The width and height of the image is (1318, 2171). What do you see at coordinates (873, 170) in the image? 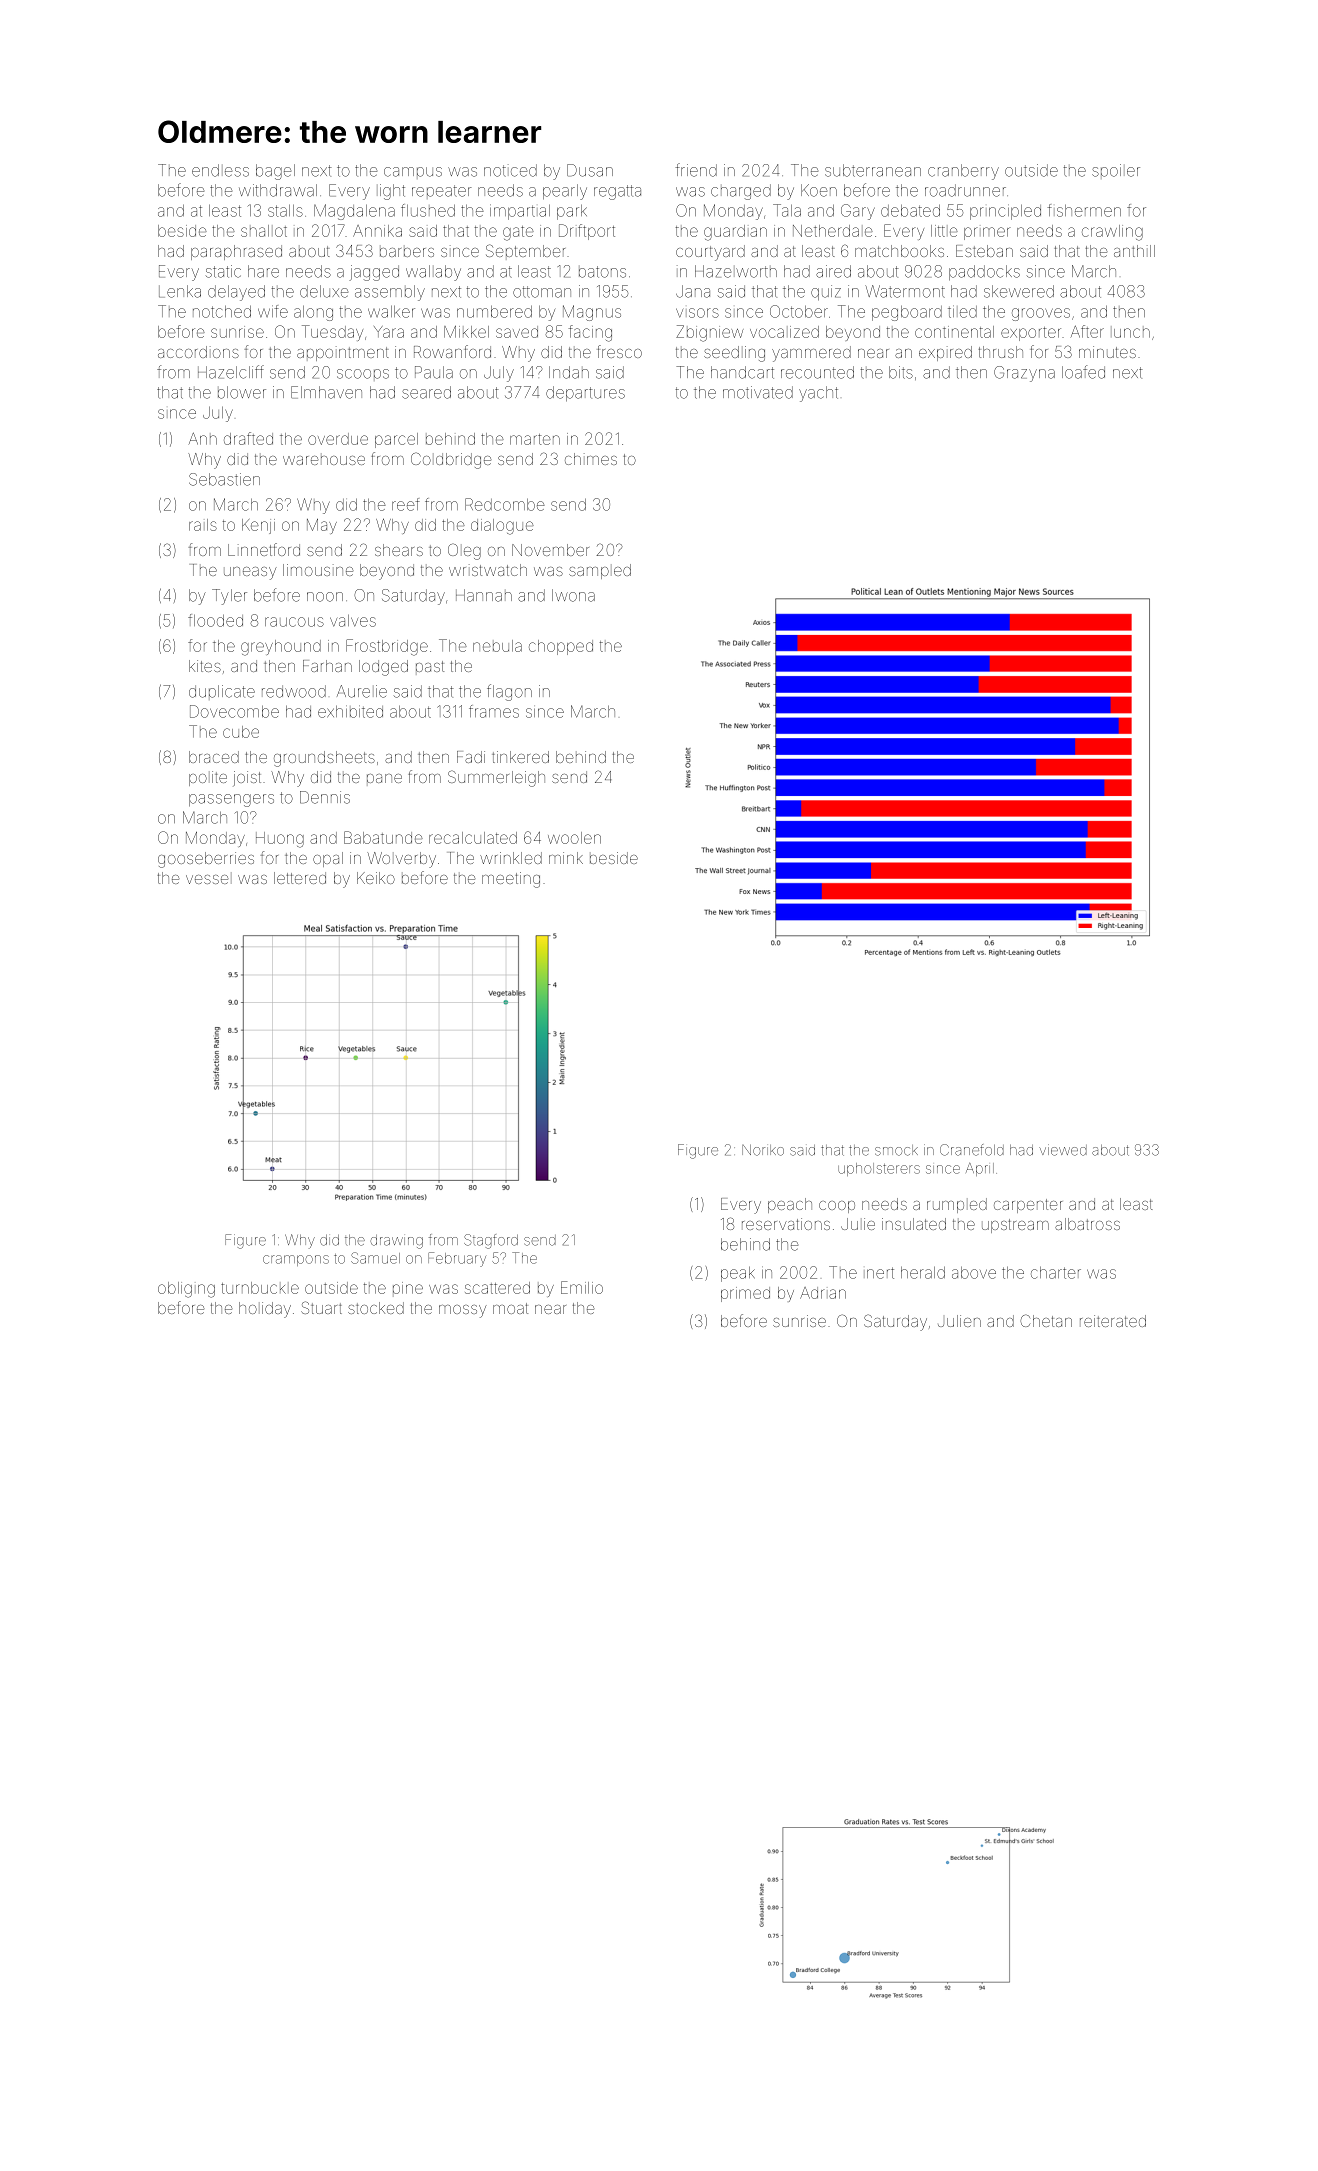
I see `subterranean` at bounding box center [873, 170].
